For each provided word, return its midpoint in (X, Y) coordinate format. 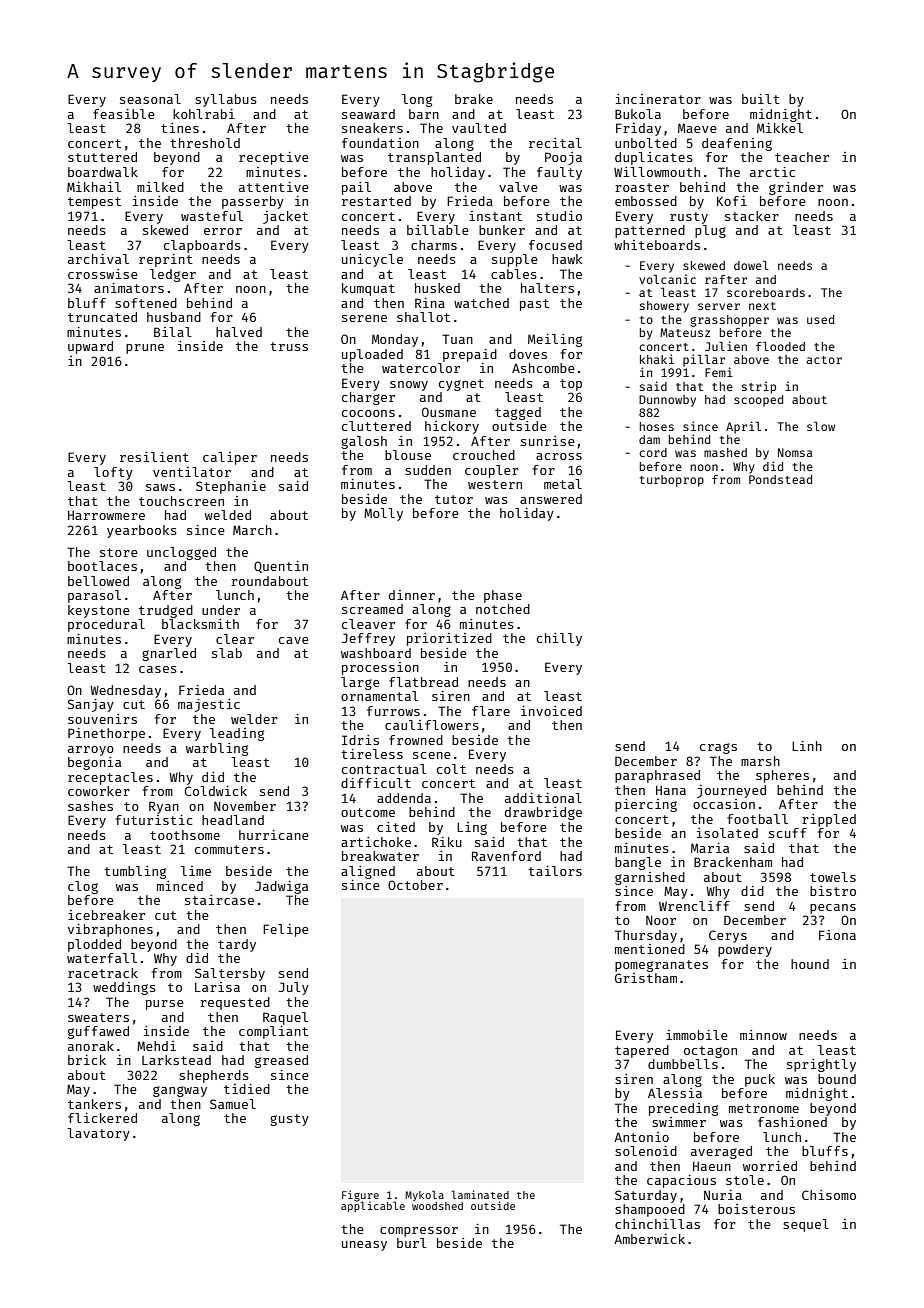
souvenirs (102, 719)
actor (824, 360)
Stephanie (231, 487)
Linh (807, 746)
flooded (780, 346)
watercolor (421, 368)
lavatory (98, 1134)
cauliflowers (432, 725)
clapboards (202, 246)
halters (547, 288)
